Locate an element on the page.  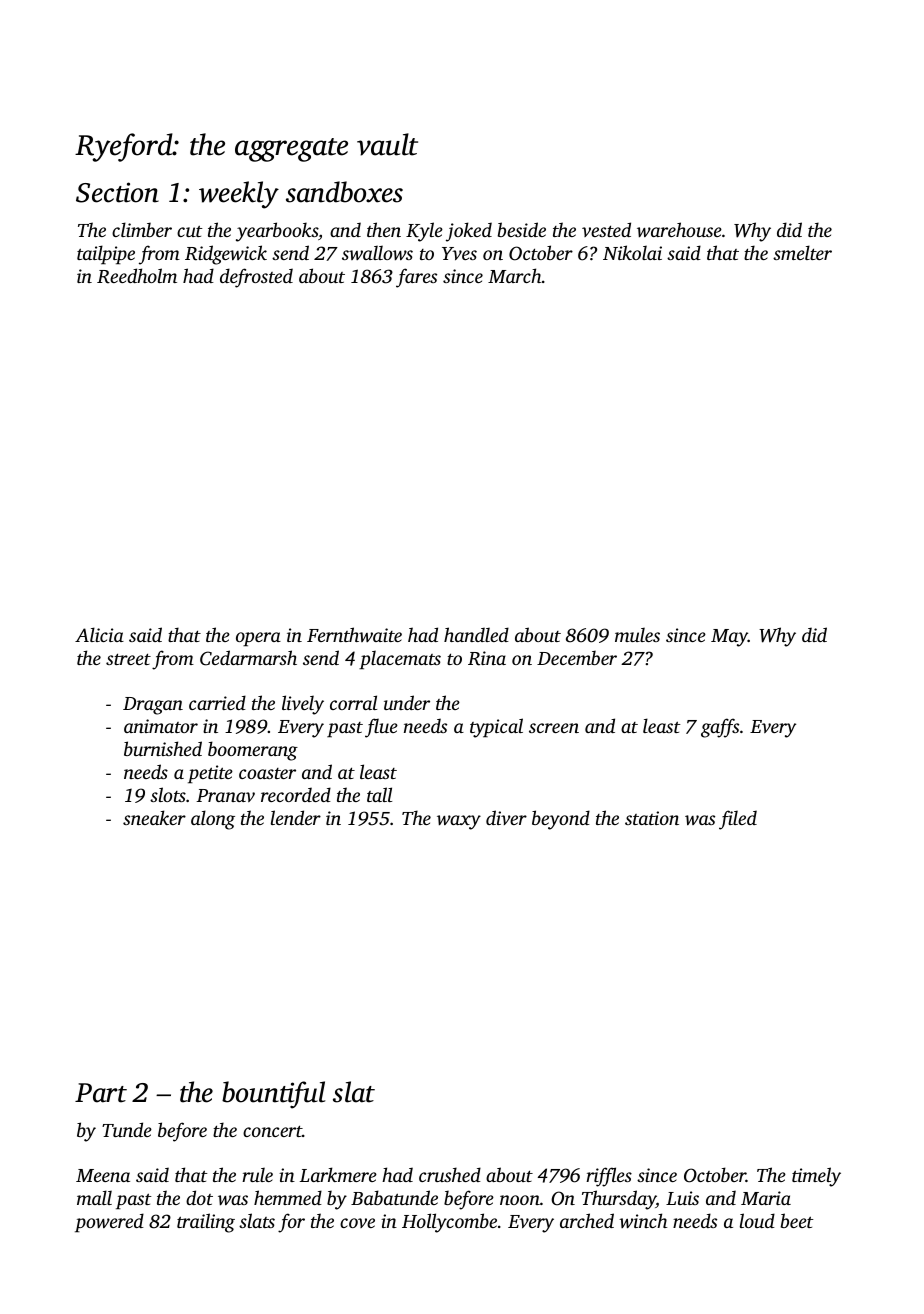
Alicia is located at coordinates (99, 634).
